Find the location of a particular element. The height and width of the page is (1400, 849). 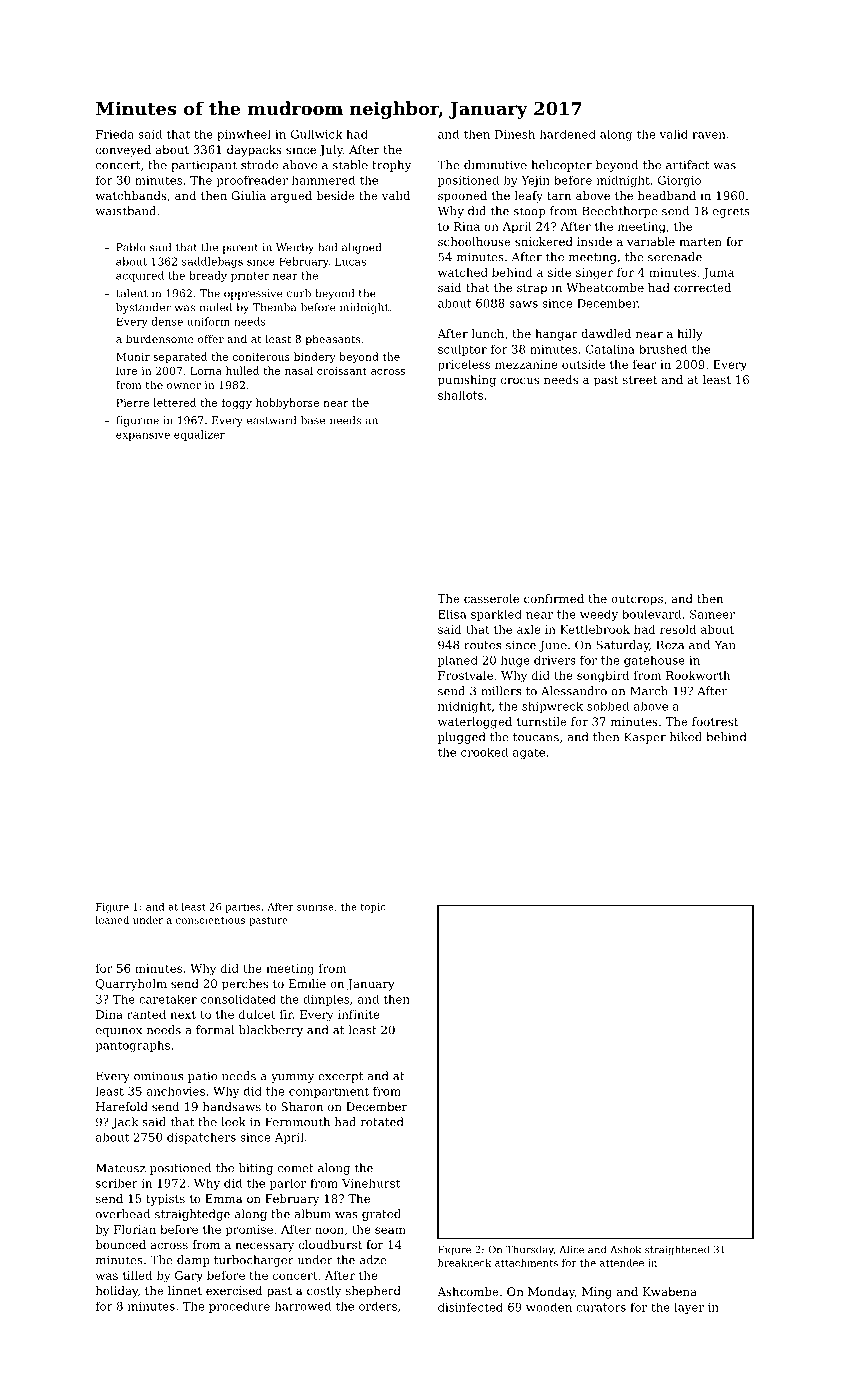

trophy is located at coordinates (391, 166).
